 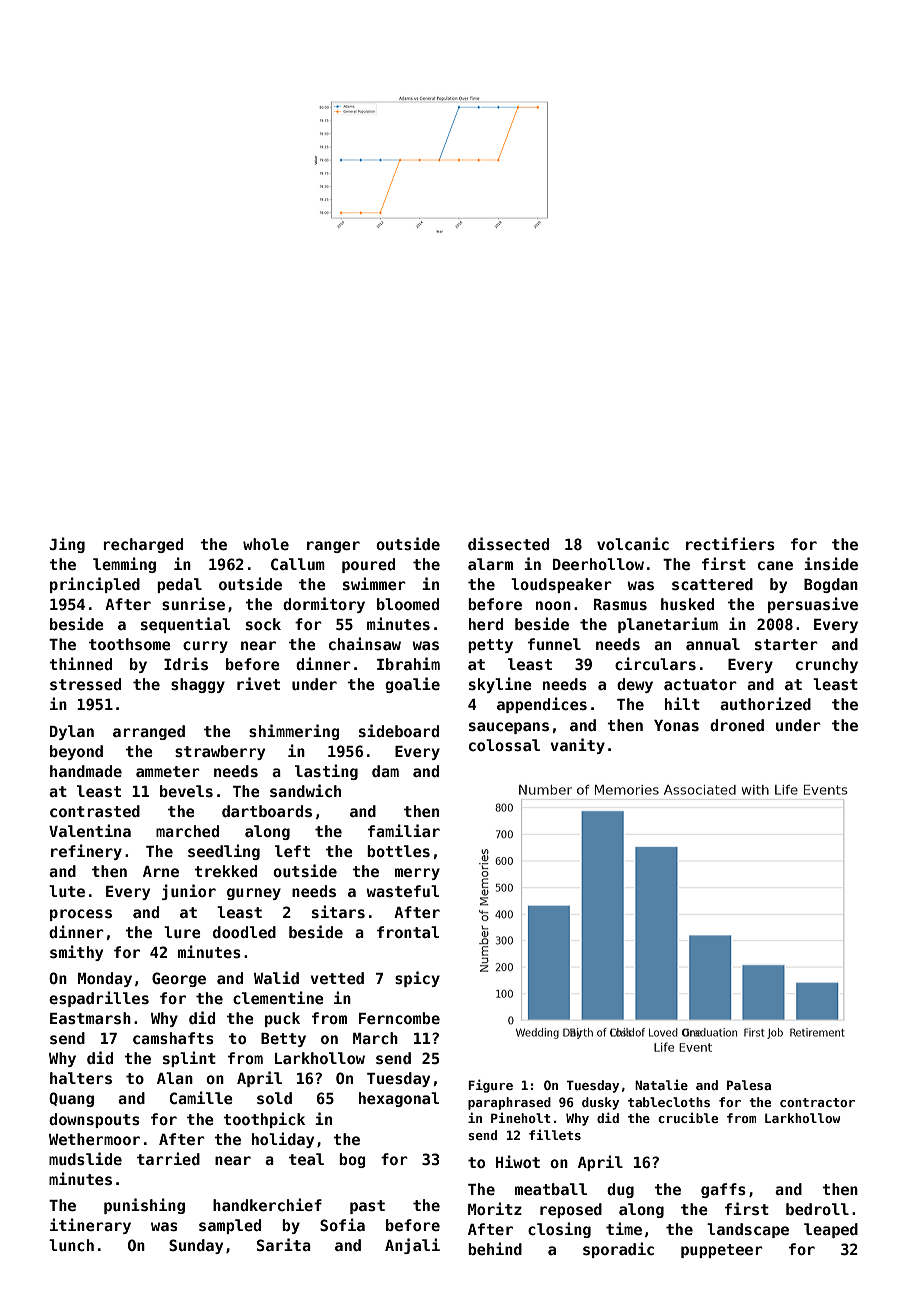 I want to click on Palesa, so click(x=749, y=1085).
